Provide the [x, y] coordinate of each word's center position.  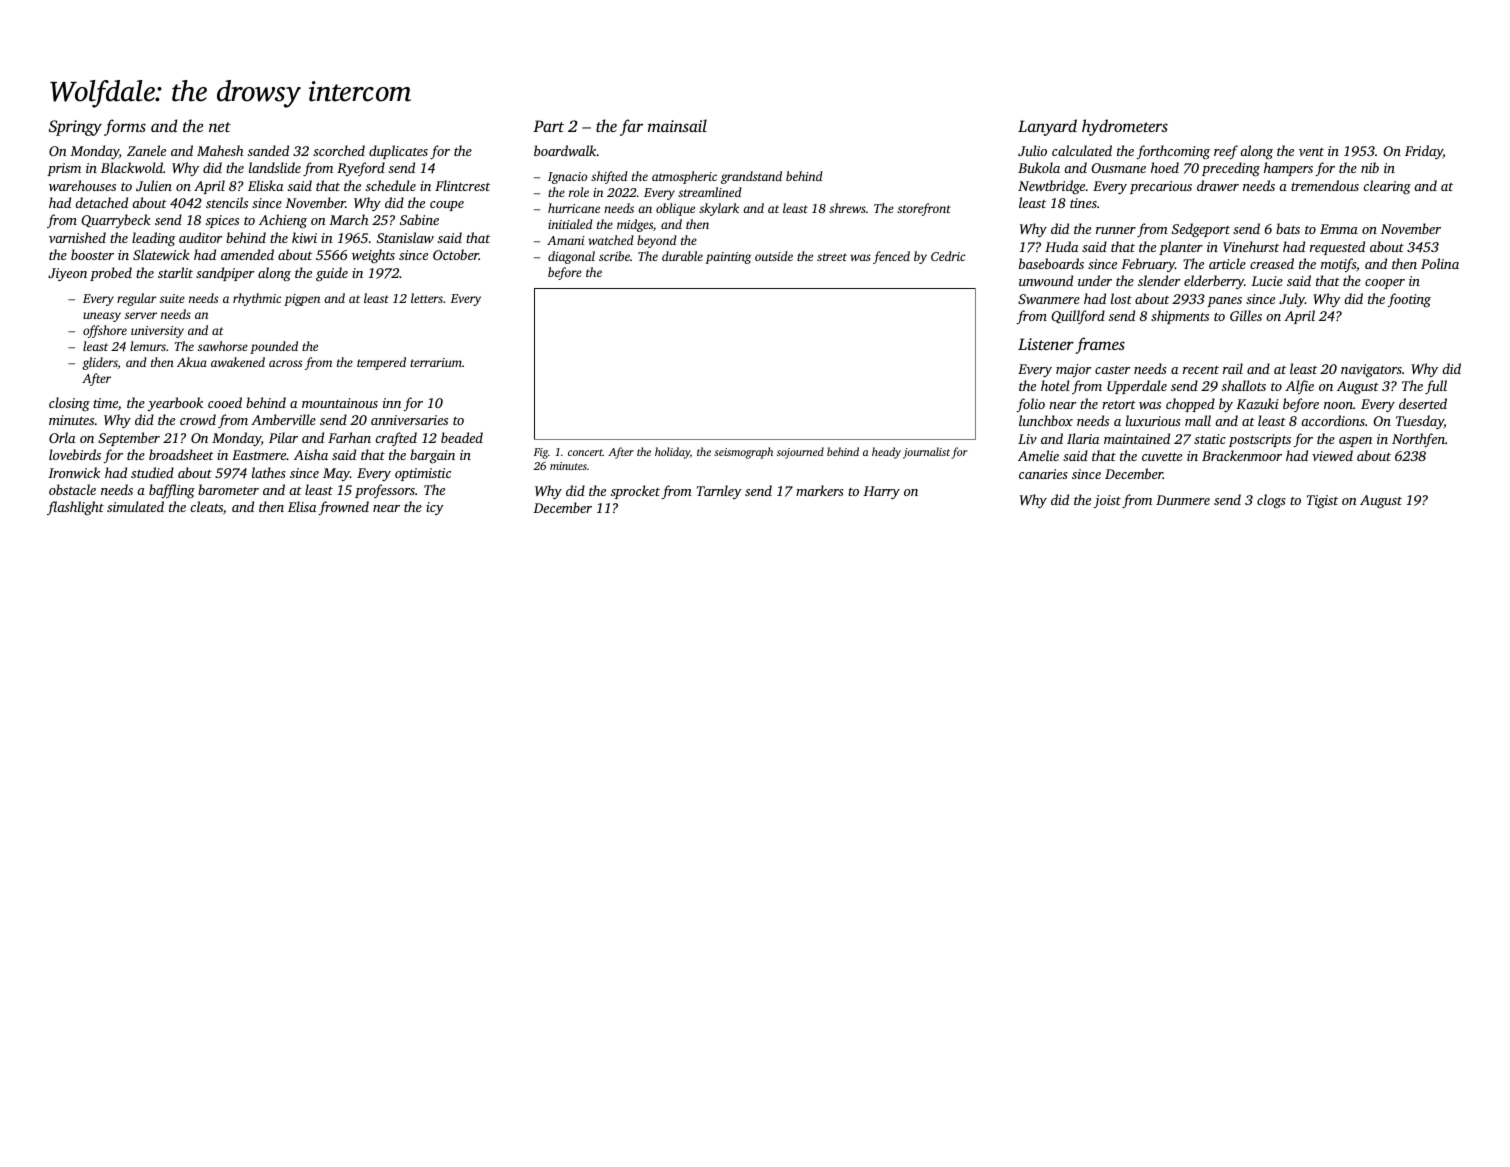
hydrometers [1125, 127]
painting [728, 258]
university [157, 332]
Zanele [146, 150]
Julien [154, 185]
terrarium [436, 362]
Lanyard [1047, 127]
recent [1201, 370]
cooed [225, 402]
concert [585, 452]
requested [1337, 248]
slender [1159, 280]
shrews [847, 208]
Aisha [311, 454]
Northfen [1418, 440]
